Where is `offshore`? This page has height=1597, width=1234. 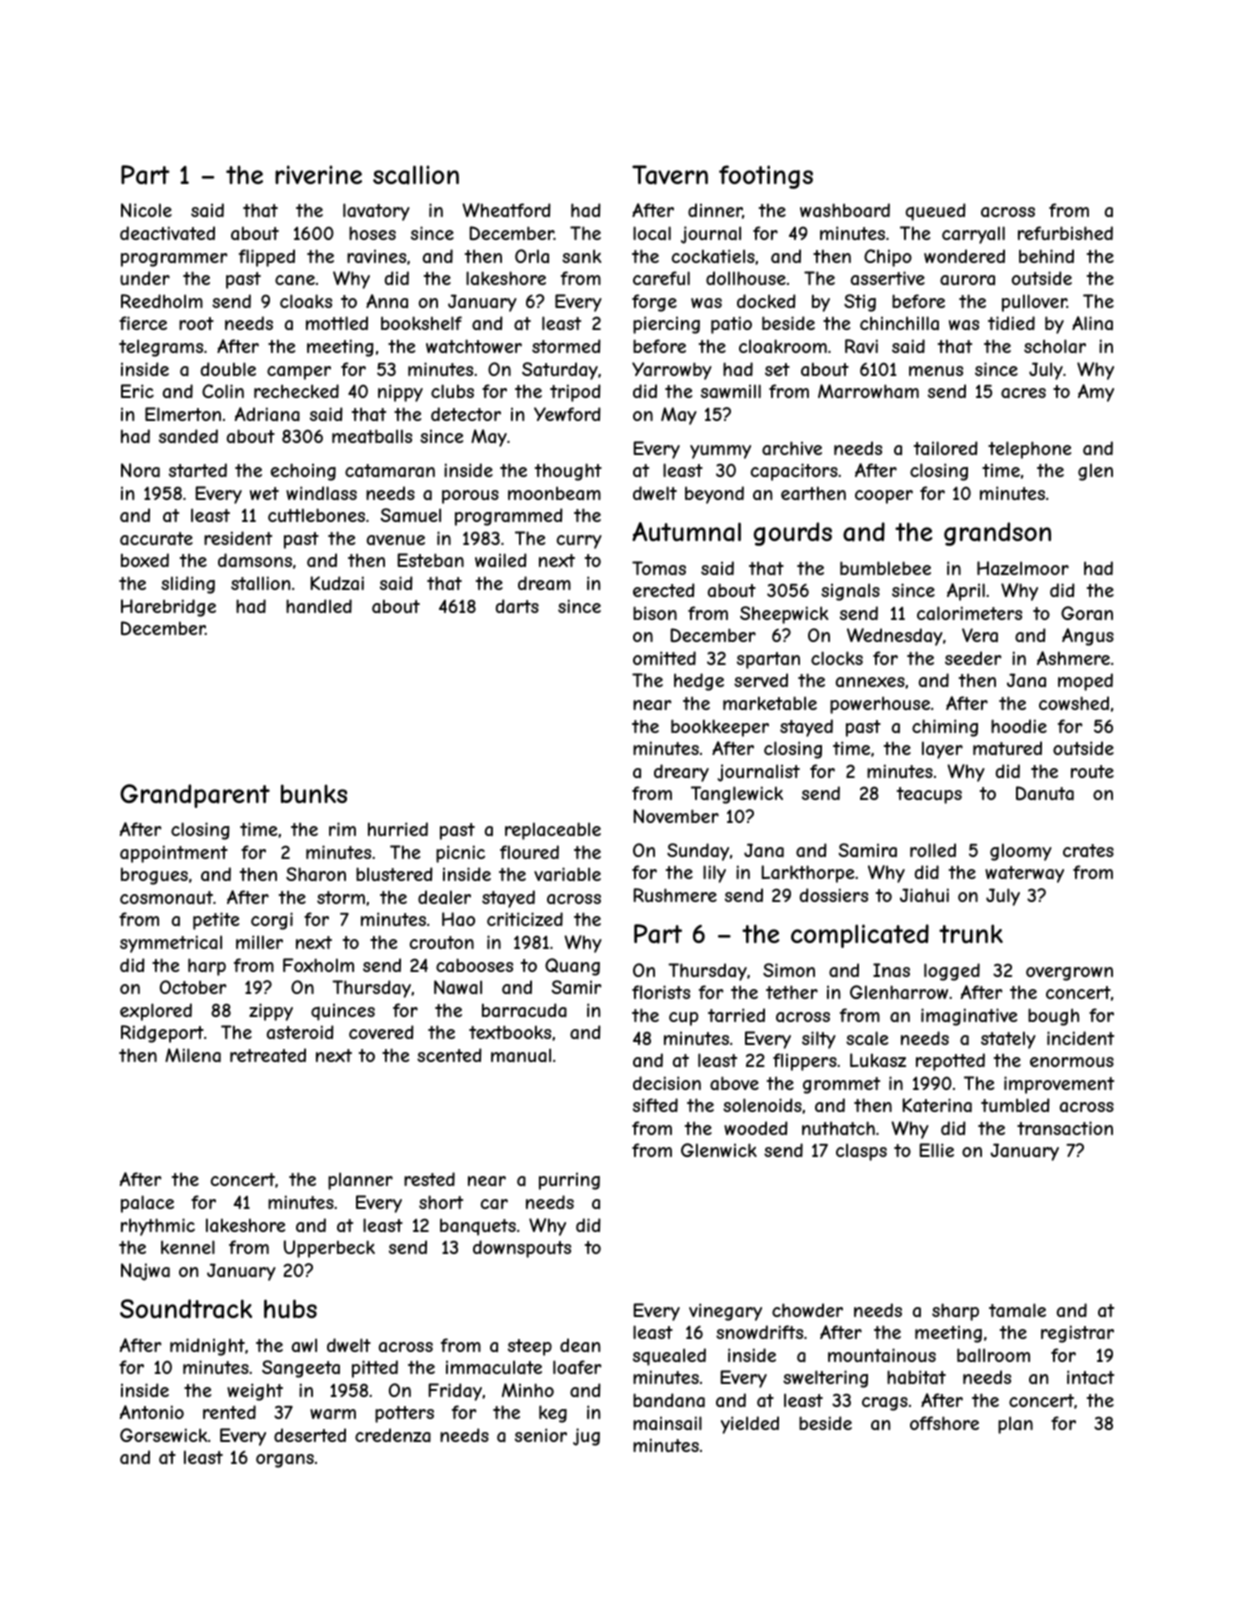
offshore is located at coordinates (944, 1423).
